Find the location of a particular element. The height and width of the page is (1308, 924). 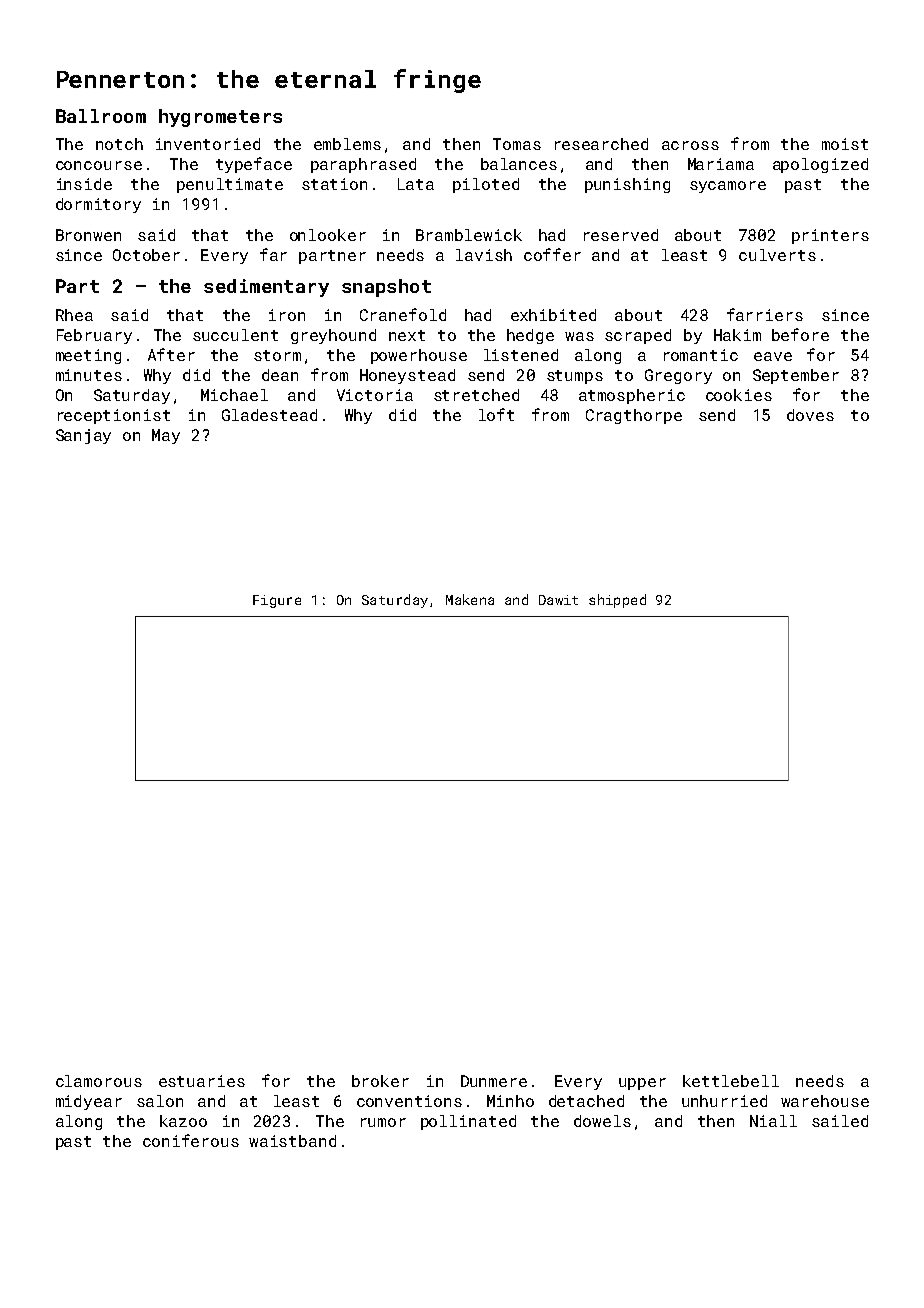

shipped is located at coordinates (617, 601).
